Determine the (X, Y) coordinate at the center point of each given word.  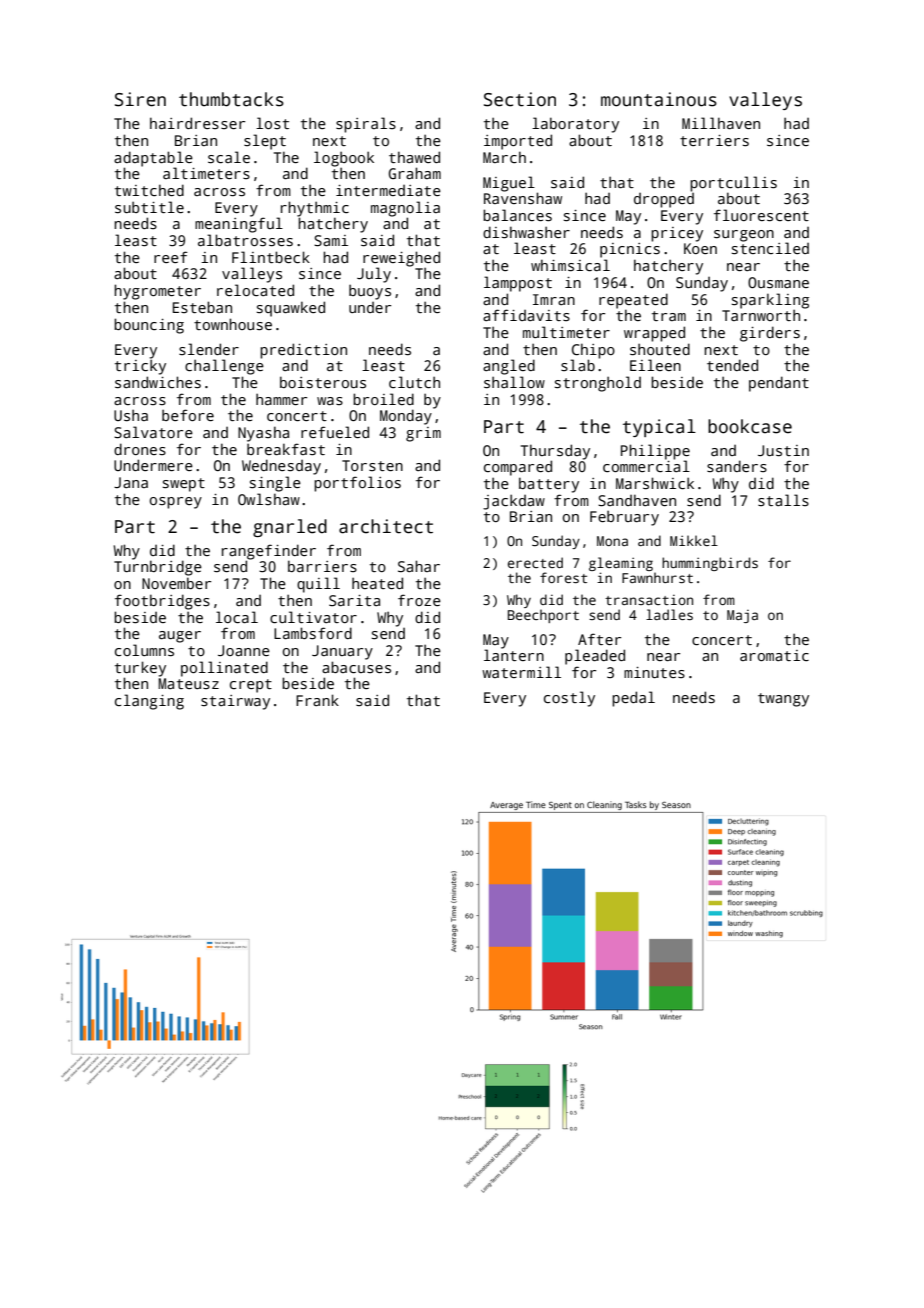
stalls (783, 500)
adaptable (153, 159)
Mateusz (188, 683)
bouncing (149, 326)
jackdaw (514, 502)
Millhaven (721, 123)
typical (659, 428)
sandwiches (158, 382)
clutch (414, 382)
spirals (366, 125)
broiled (383, 399)
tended (732, 365)
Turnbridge (158, 568)
